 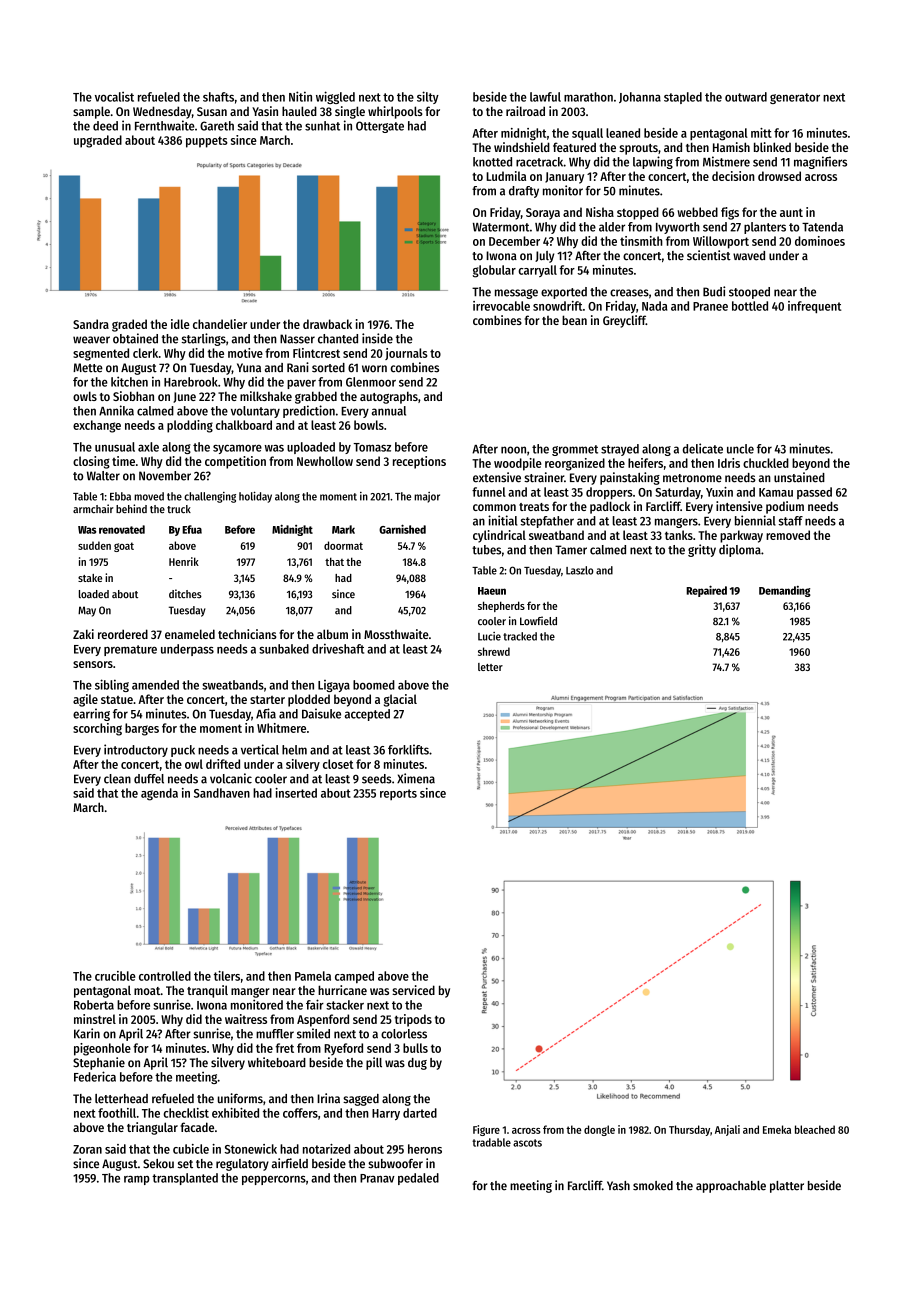 What do you see at coordinates (338, 764) in the screenshot?
I see `closet` at bounding box center [338, 764].
